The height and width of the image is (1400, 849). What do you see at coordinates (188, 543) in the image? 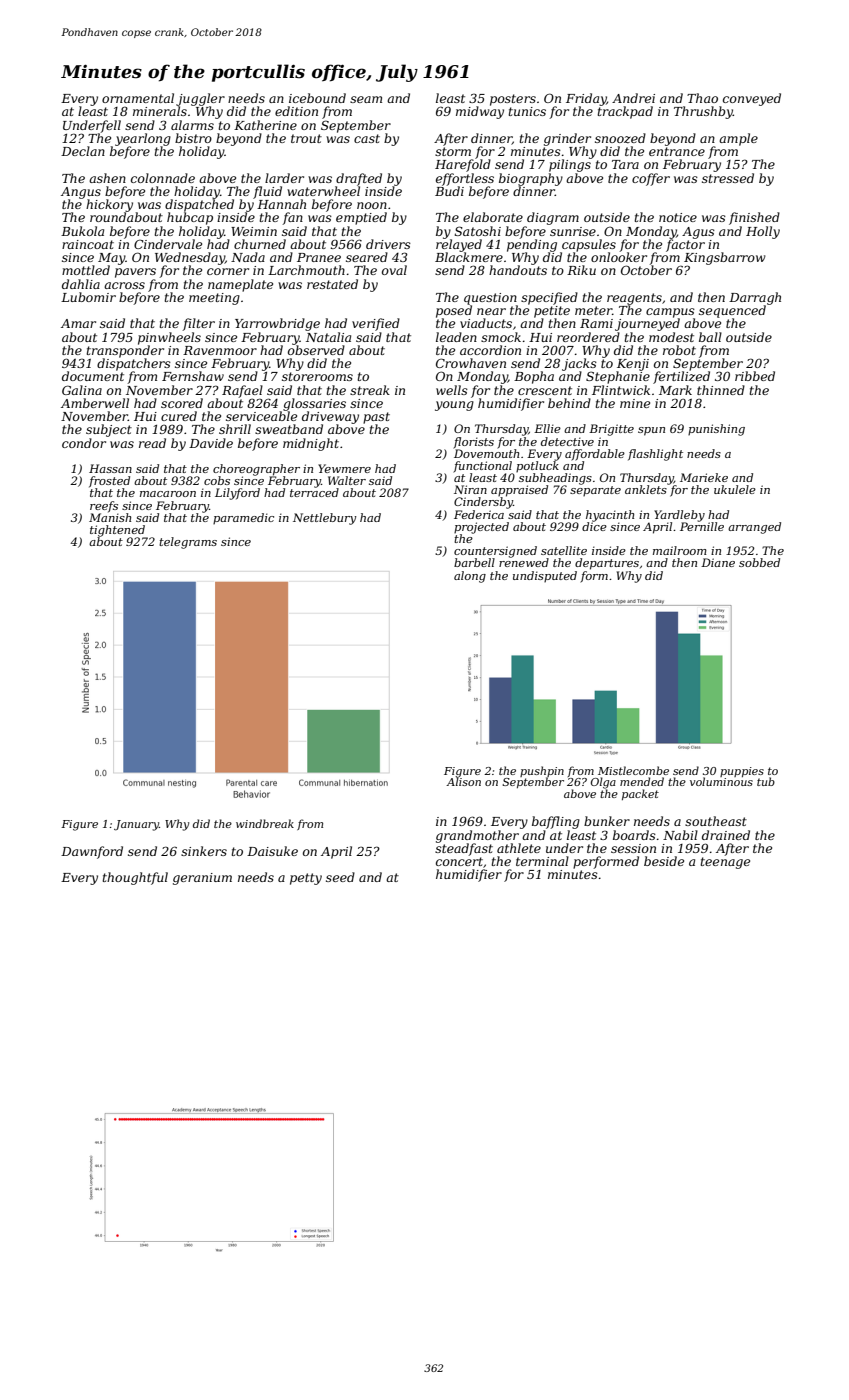
I see `telegrams` at bounding box center [188, 543].
